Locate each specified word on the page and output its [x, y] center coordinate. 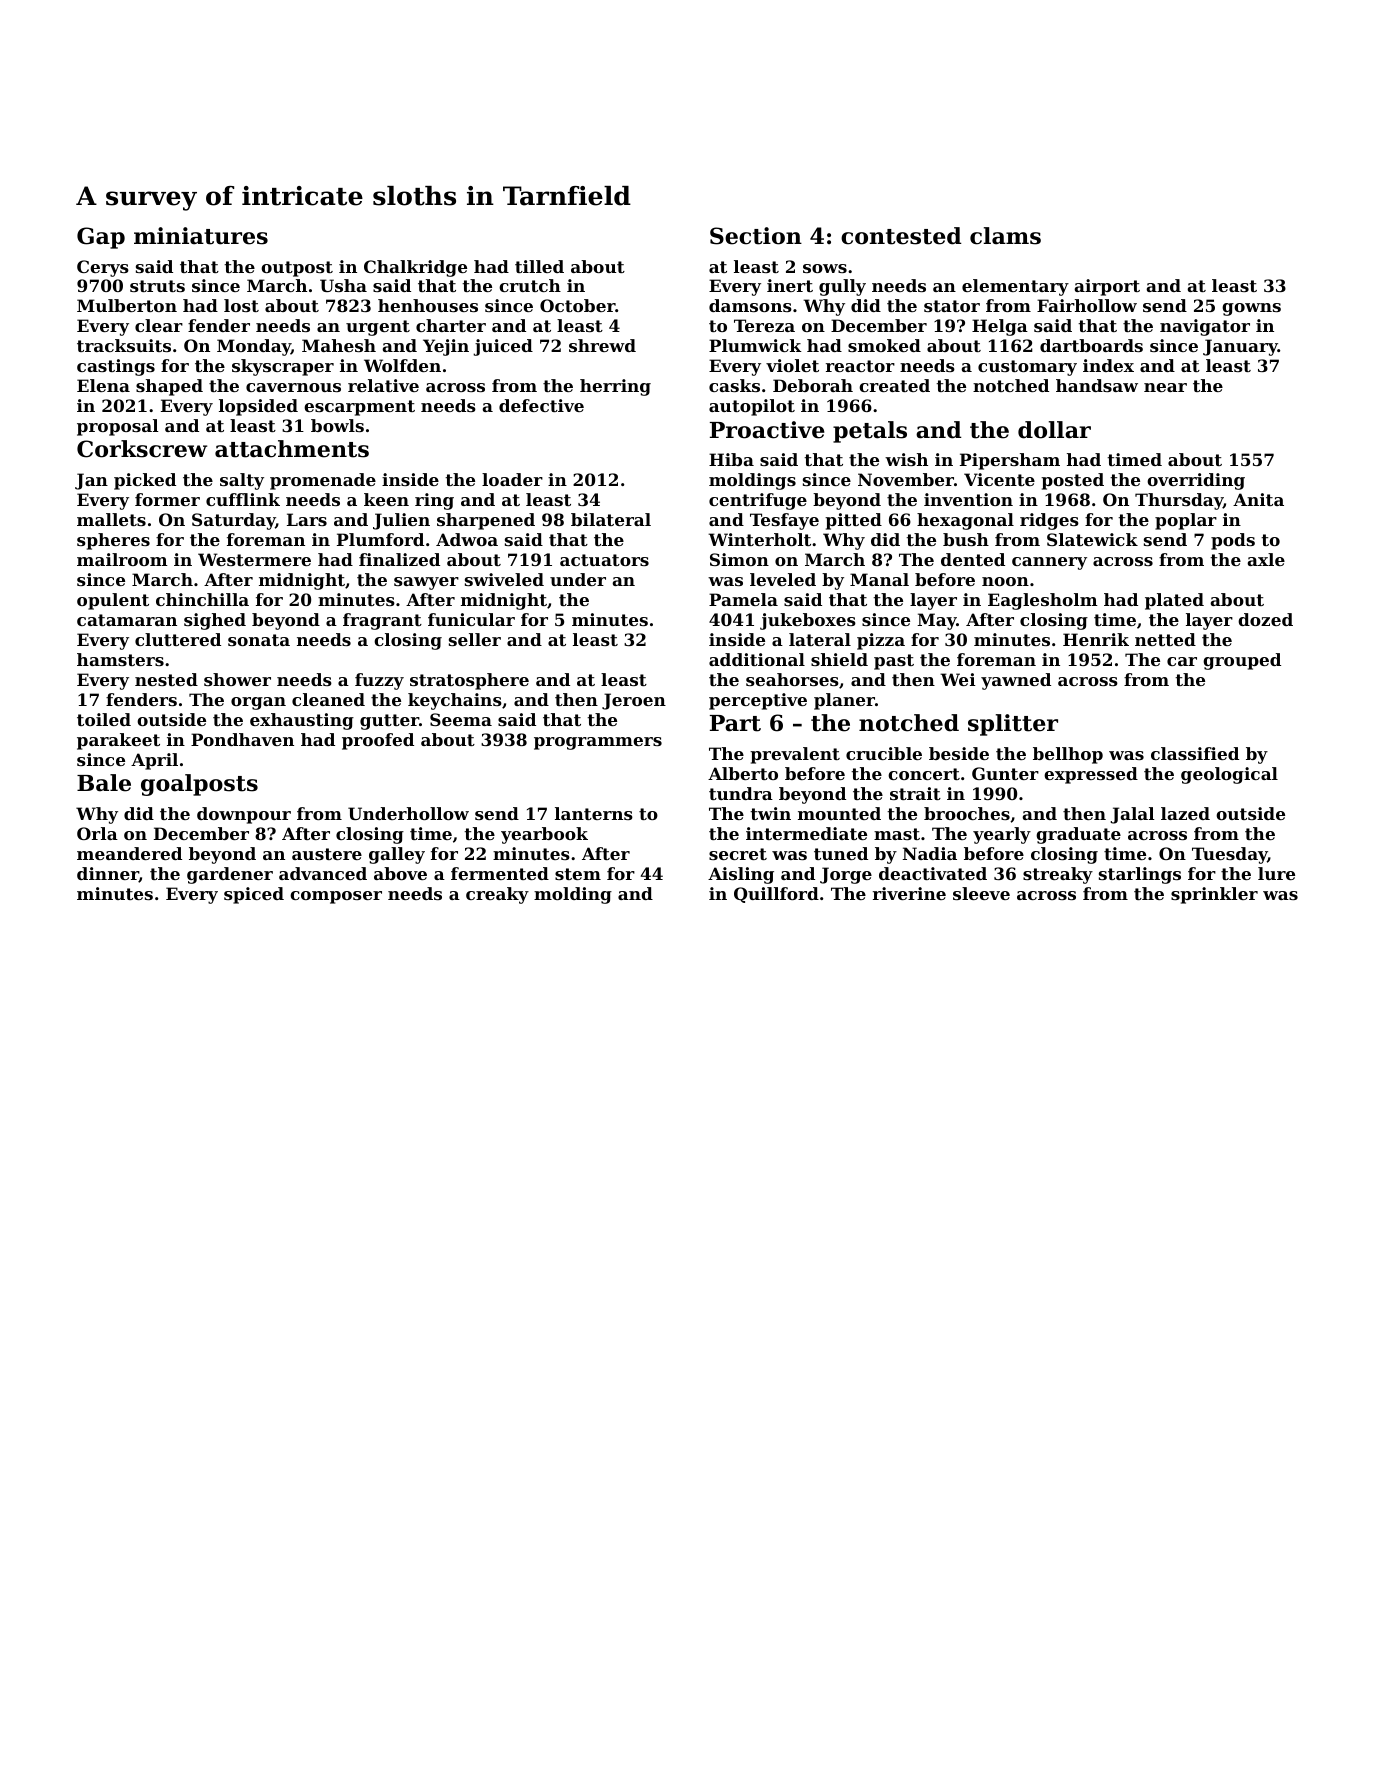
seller [475, 639]
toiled [104, 719]
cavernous [293, 387]
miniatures [201, 236]
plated [1174, 601]
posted [1072, 481]
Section [756, 236]
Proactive [767, 430]
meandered [129, 853]
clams [1005, 236]
